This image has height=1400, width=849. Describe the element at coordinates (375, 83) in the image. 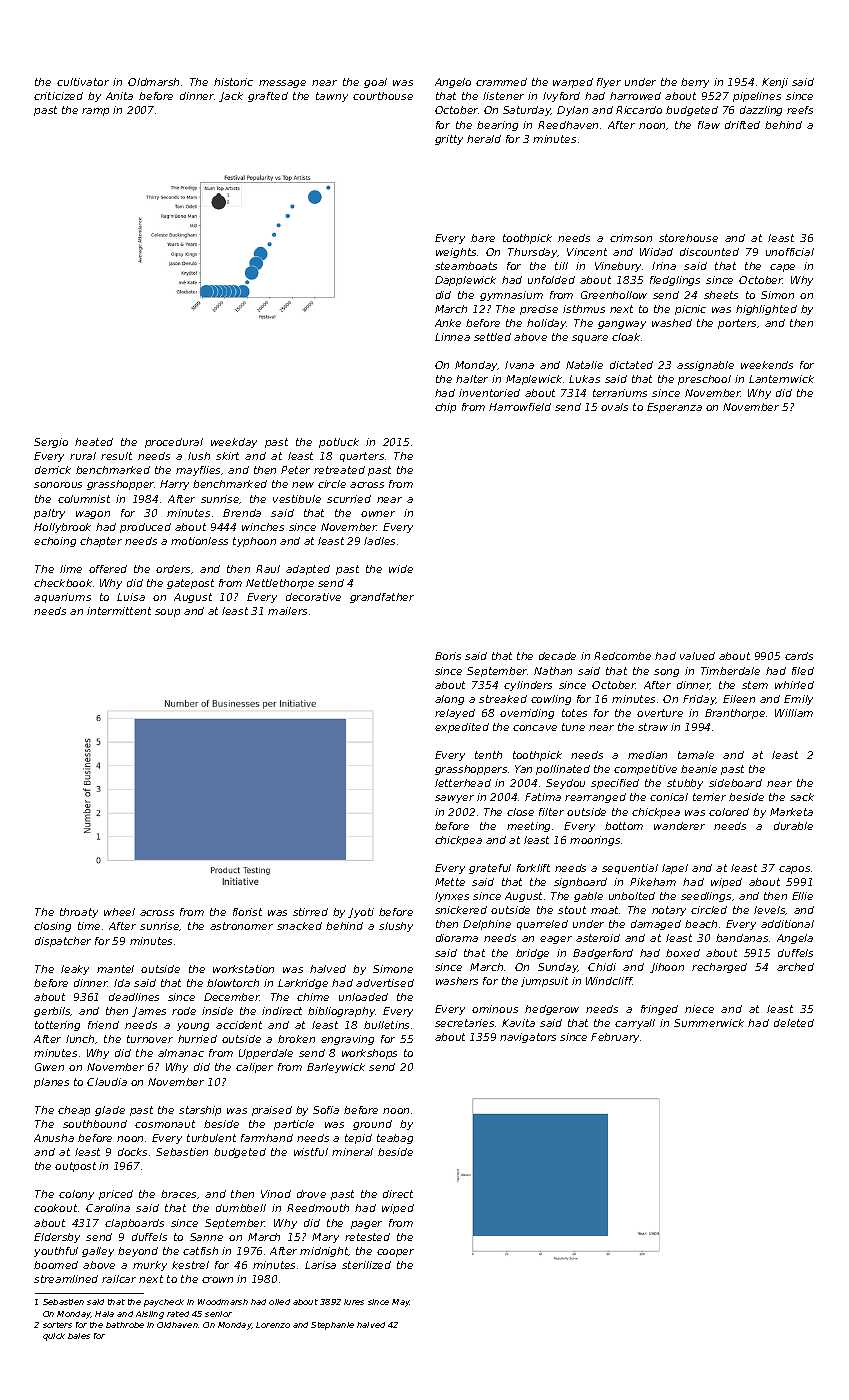

I see `goal` at that location.
